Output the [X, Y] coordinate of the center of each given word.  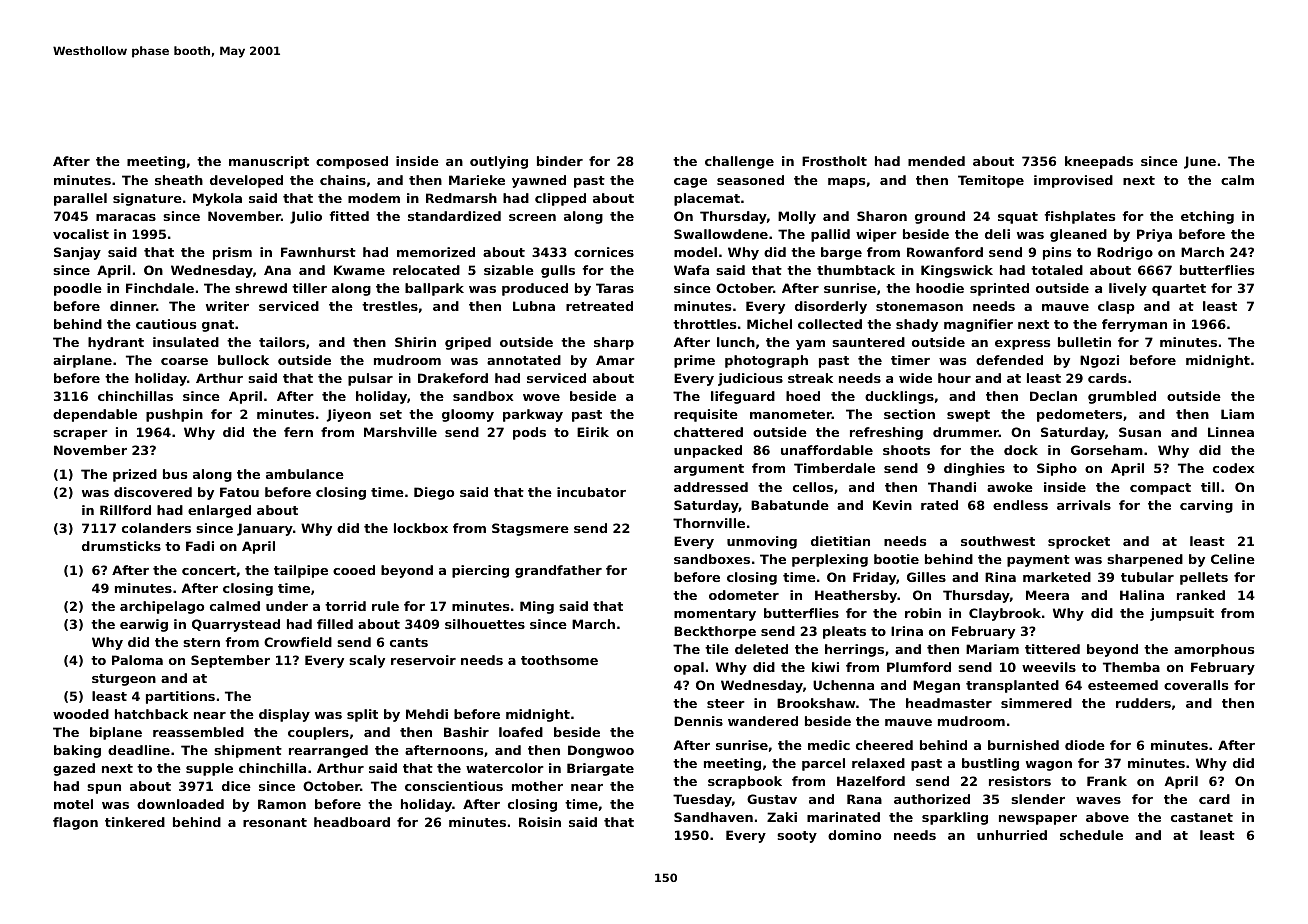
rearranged [328, 751]
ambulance [305, 474]
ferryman [1134, 325]
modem [374, 198]
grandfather [558, 571]
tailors [282, 342]
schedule [1091, 835]
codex [1233, 468]
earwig [144, 625]
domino [854, 835]
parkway [533, 415]
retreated [599, 306]
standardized [454, 216]
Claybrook [1005, 614]
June [1200, 162]
